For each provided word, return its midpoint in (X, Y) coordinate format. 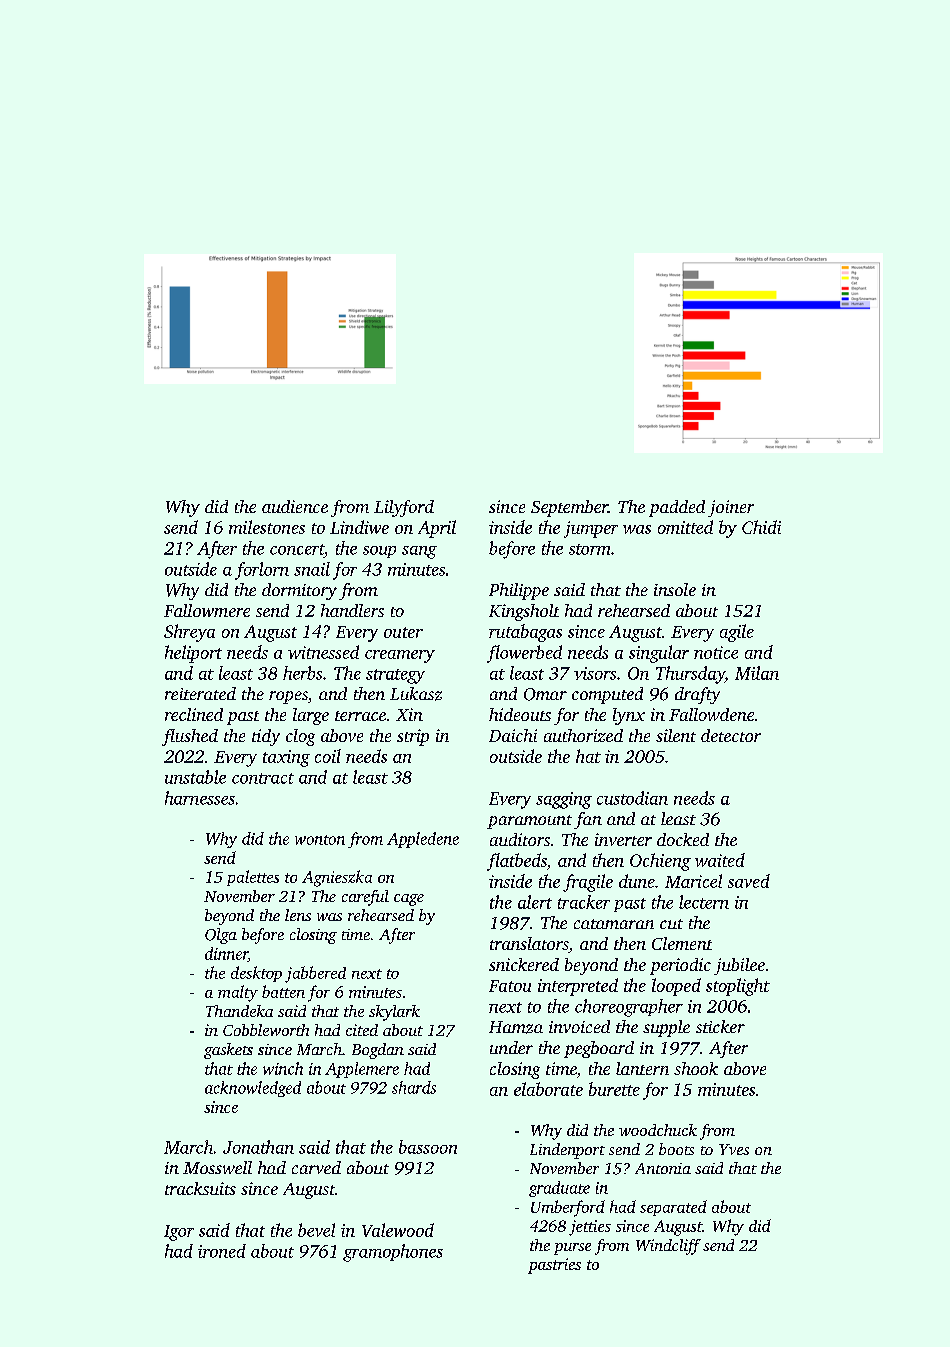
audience (295, 506)
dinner (226, 954)
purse (572, 1249)
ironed (222, 1251)
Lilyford (404, 508)
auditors (520, 839)
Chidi (761, 527)
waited (720, 860)
